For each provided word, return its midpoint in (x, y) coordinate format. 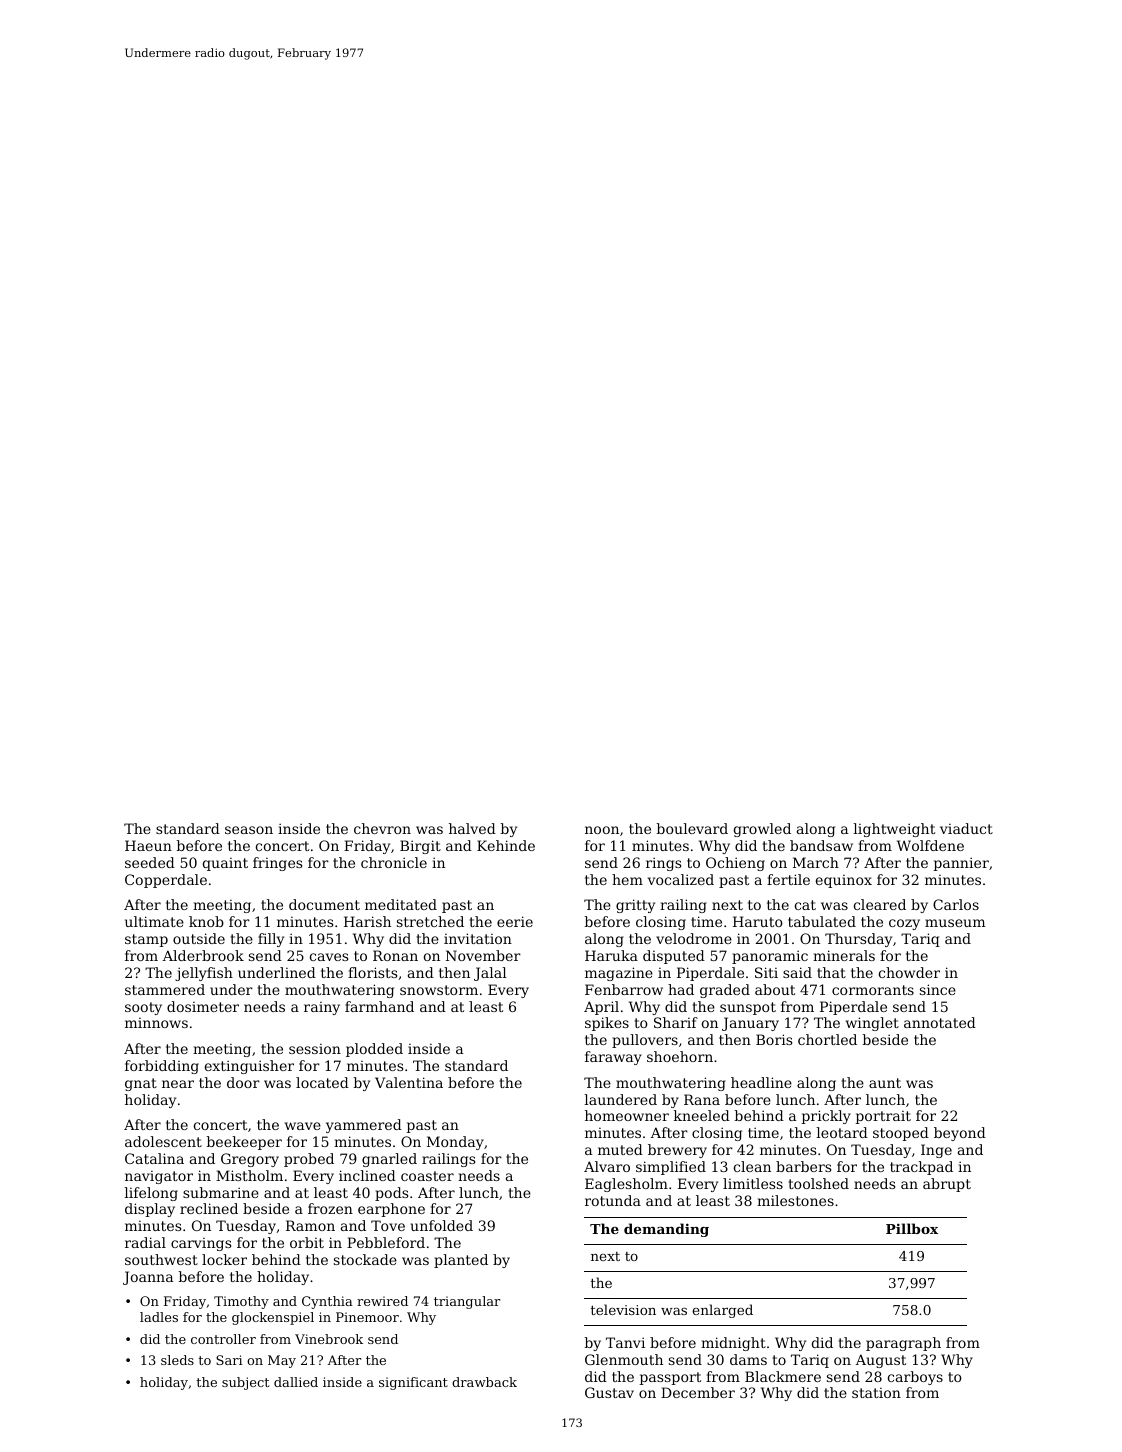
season (249, 830)
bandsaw (821, 845)
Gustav (609, 1392)
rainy (322, 1008)
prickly (826, 1117)
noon (602, 830)
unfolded (442, 1225)
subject (245, 1383)
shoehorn (680, 1056)
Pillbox (912, 1228)
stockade (365, 1259)
